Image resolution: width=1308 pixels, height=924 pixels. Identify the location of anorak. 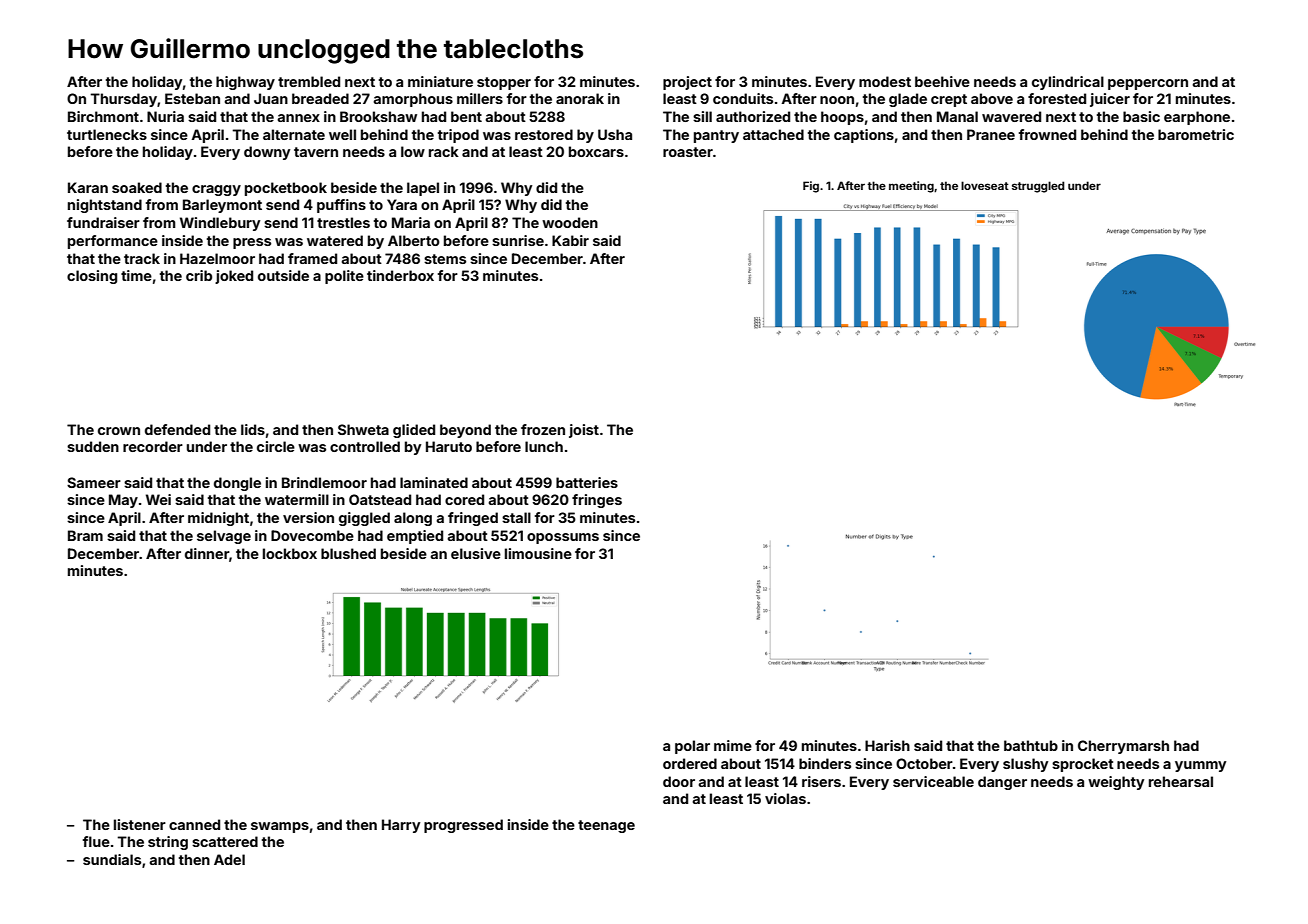
(580, 98).
